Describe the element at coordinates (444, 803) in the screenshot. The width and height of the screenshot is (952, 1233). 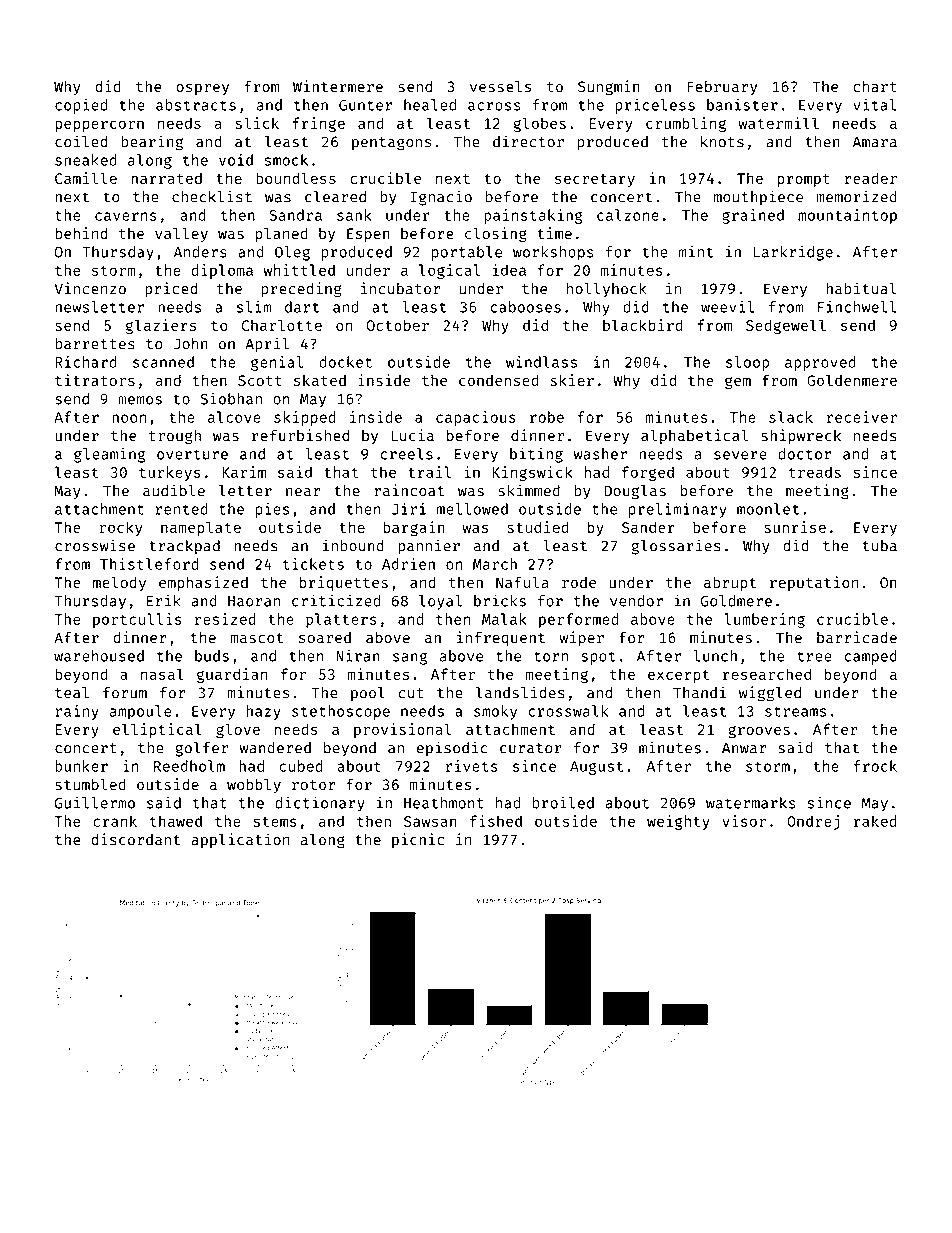
I see `Heathmont` at that location.
